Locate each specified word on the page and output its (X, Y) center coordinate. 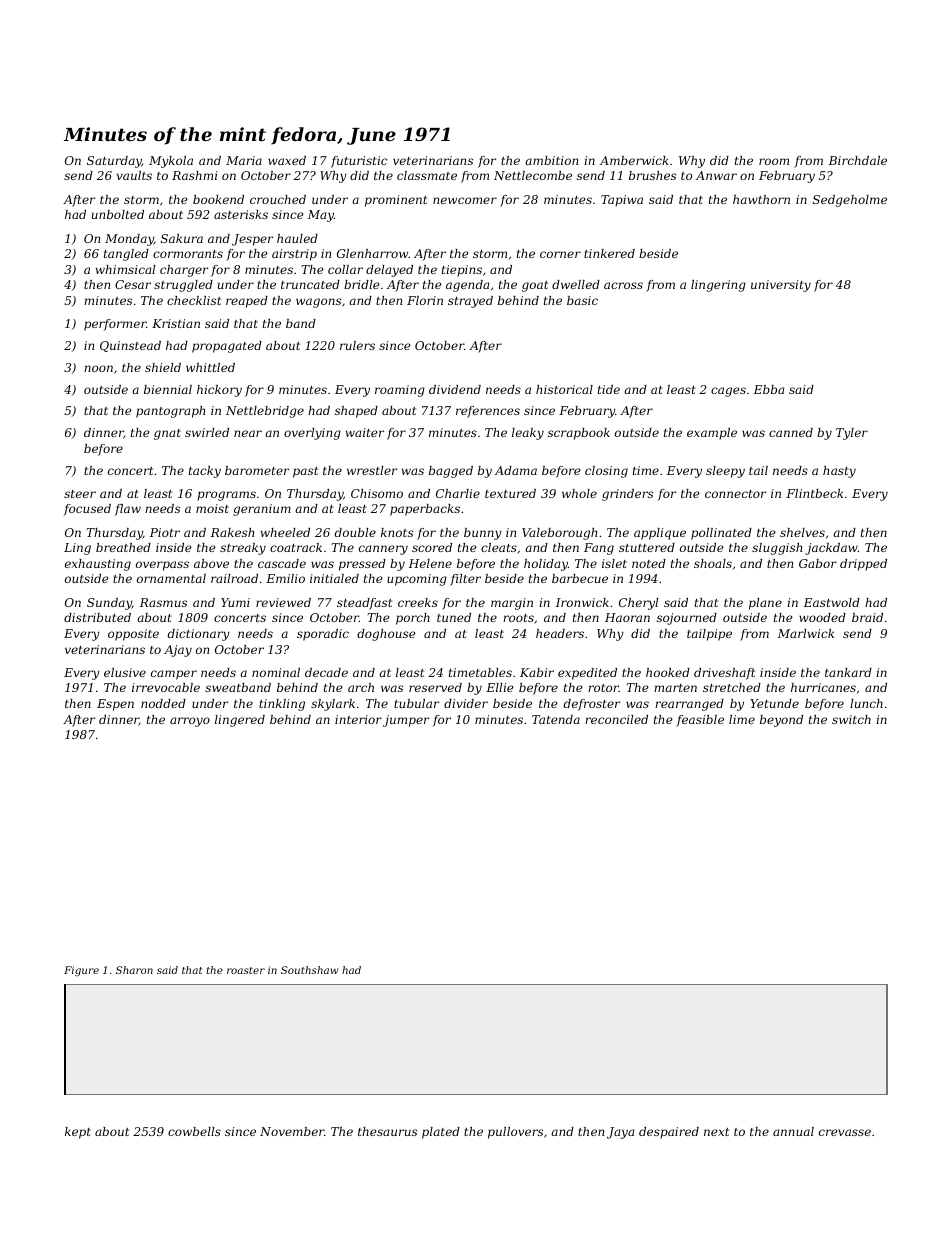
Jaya (620, 1133)
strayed (470, 302)
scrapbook (579, 434)
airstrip (294, 255)
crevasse (845, 1132)
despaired (669, 1133)
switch (851, 719)
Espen (115, 705)
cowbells (194, 1131)
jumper (406, 721)
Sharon (134, 970)
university (781, 286)
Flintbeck (814, 493)
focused (87, 510)
